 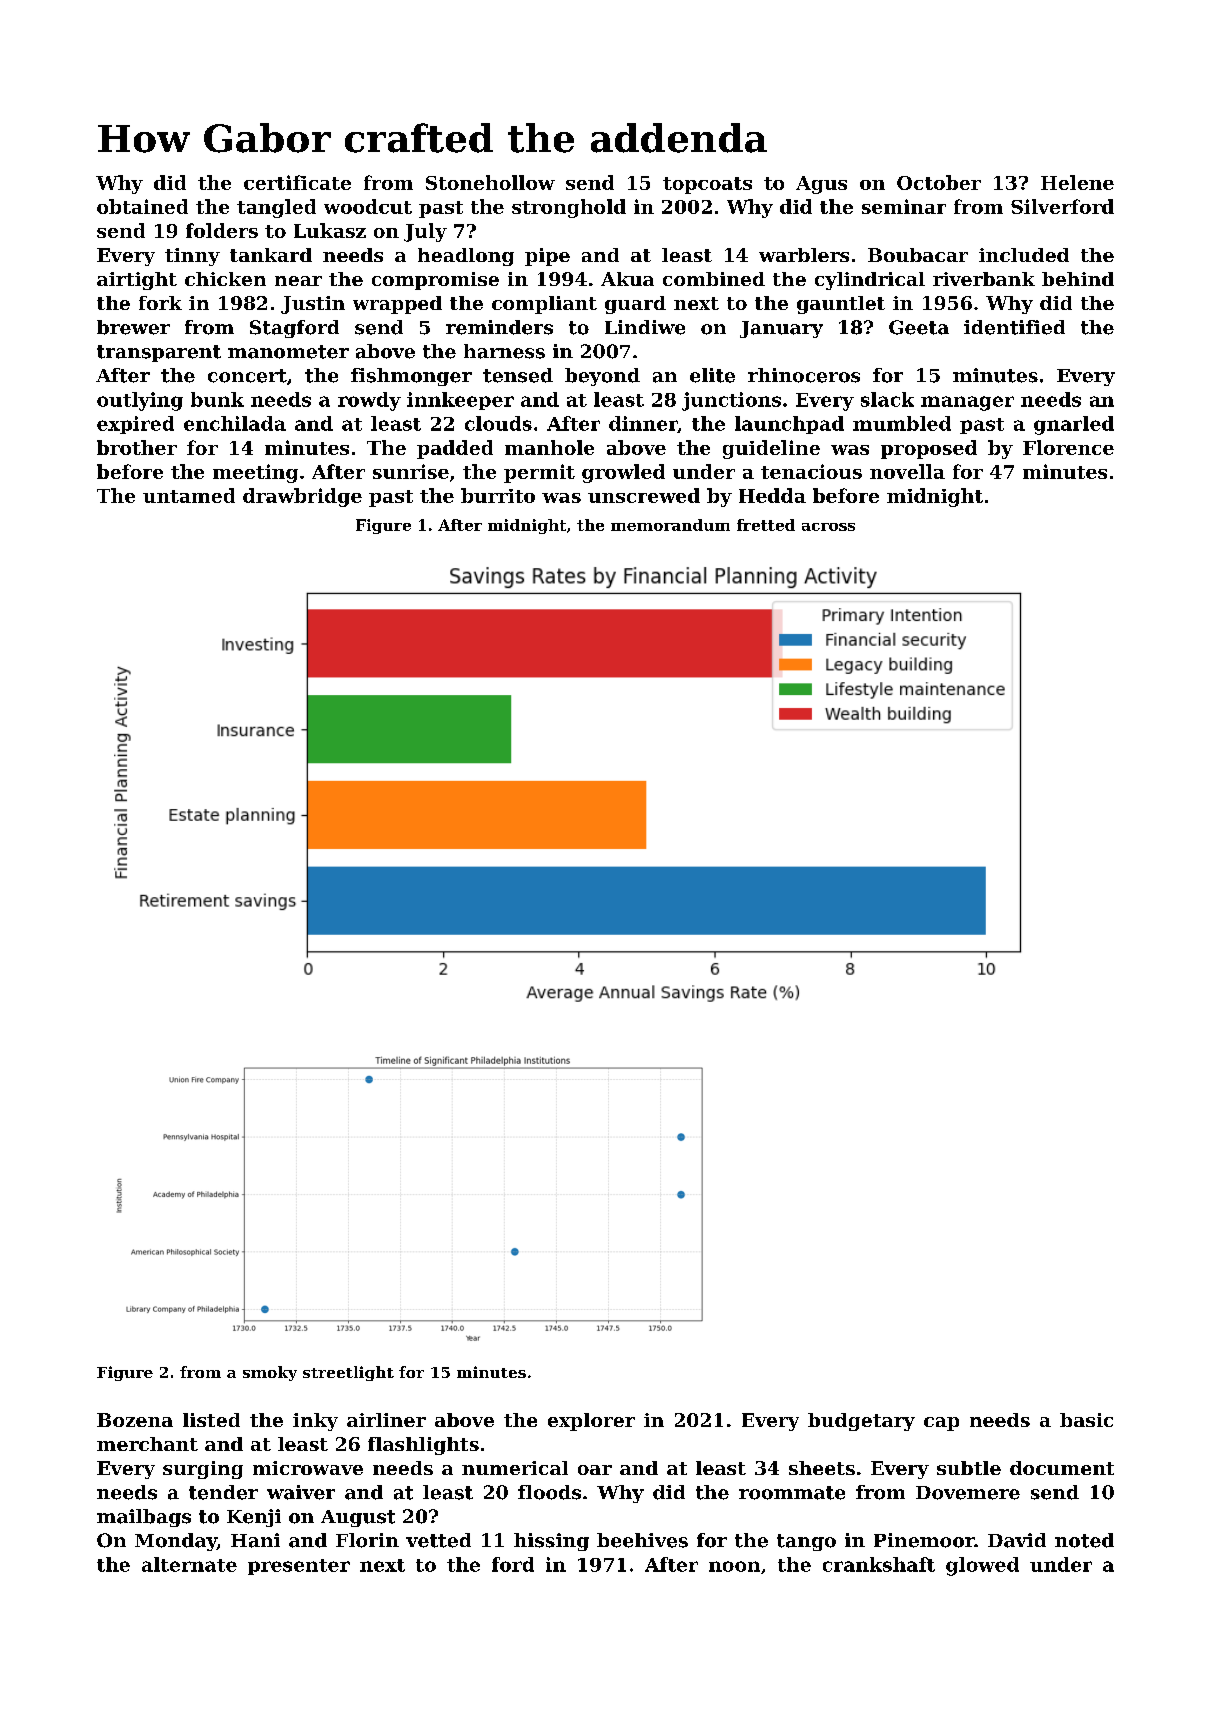 What do you see at coordinates (734, 1566) in the screenshot?
I see `noon` at bounding box center [734, 1566].
